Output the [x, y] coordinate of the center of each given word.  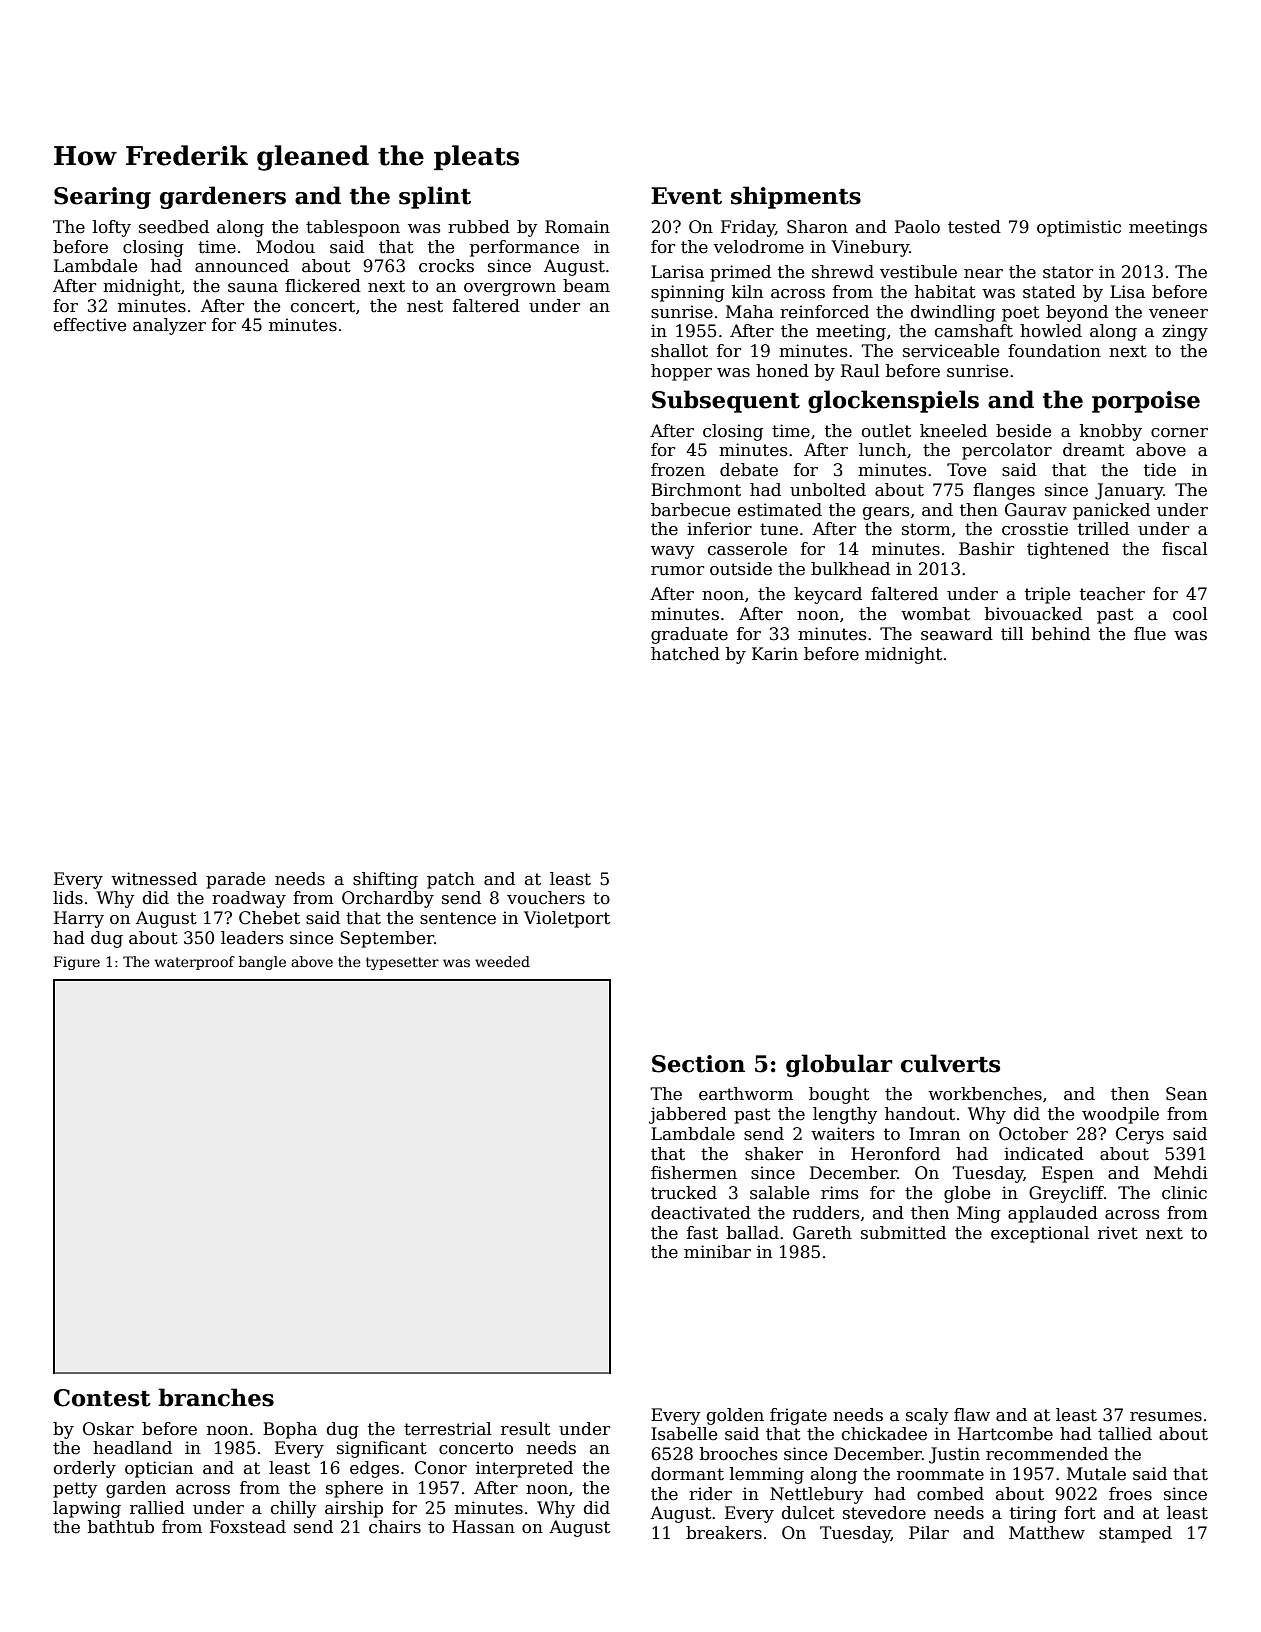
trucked [684, 1193]
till [1012, 634]
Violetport [567, 919]
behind [1061, 634]
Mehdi [1181, 1173]
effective [90, 325]
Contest [102, 1398]
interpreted [524, 1469]
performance [524, 248]
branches [216, 1397]
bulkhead [850, 569]
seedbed [174, 227]
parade [235, 880]
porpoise [1146, 402]
